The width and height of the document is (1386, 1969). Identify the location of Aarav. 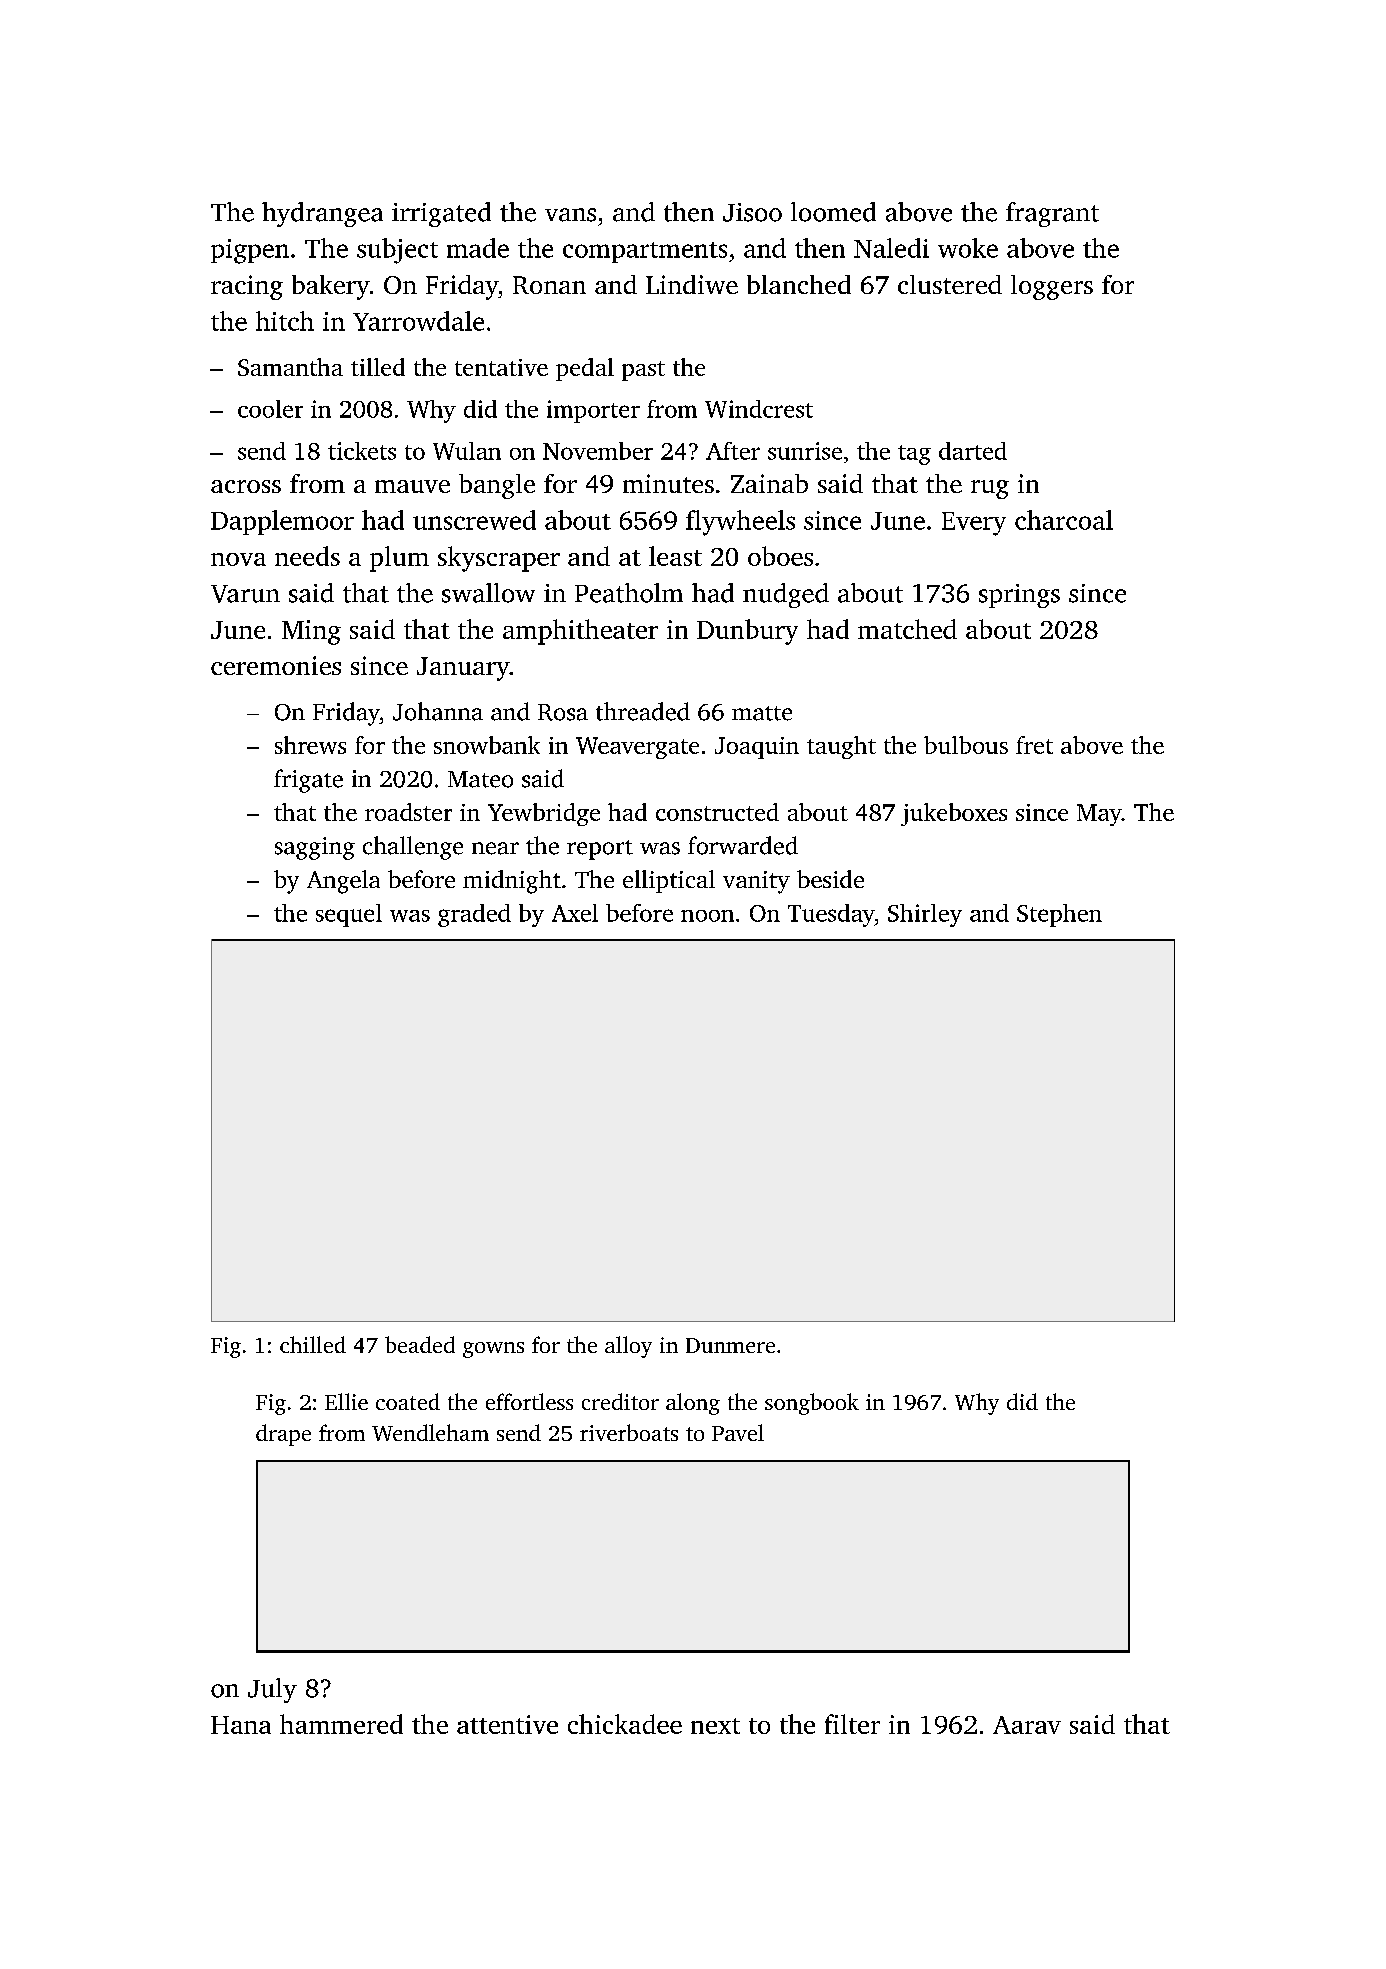
(1027, 1725).
